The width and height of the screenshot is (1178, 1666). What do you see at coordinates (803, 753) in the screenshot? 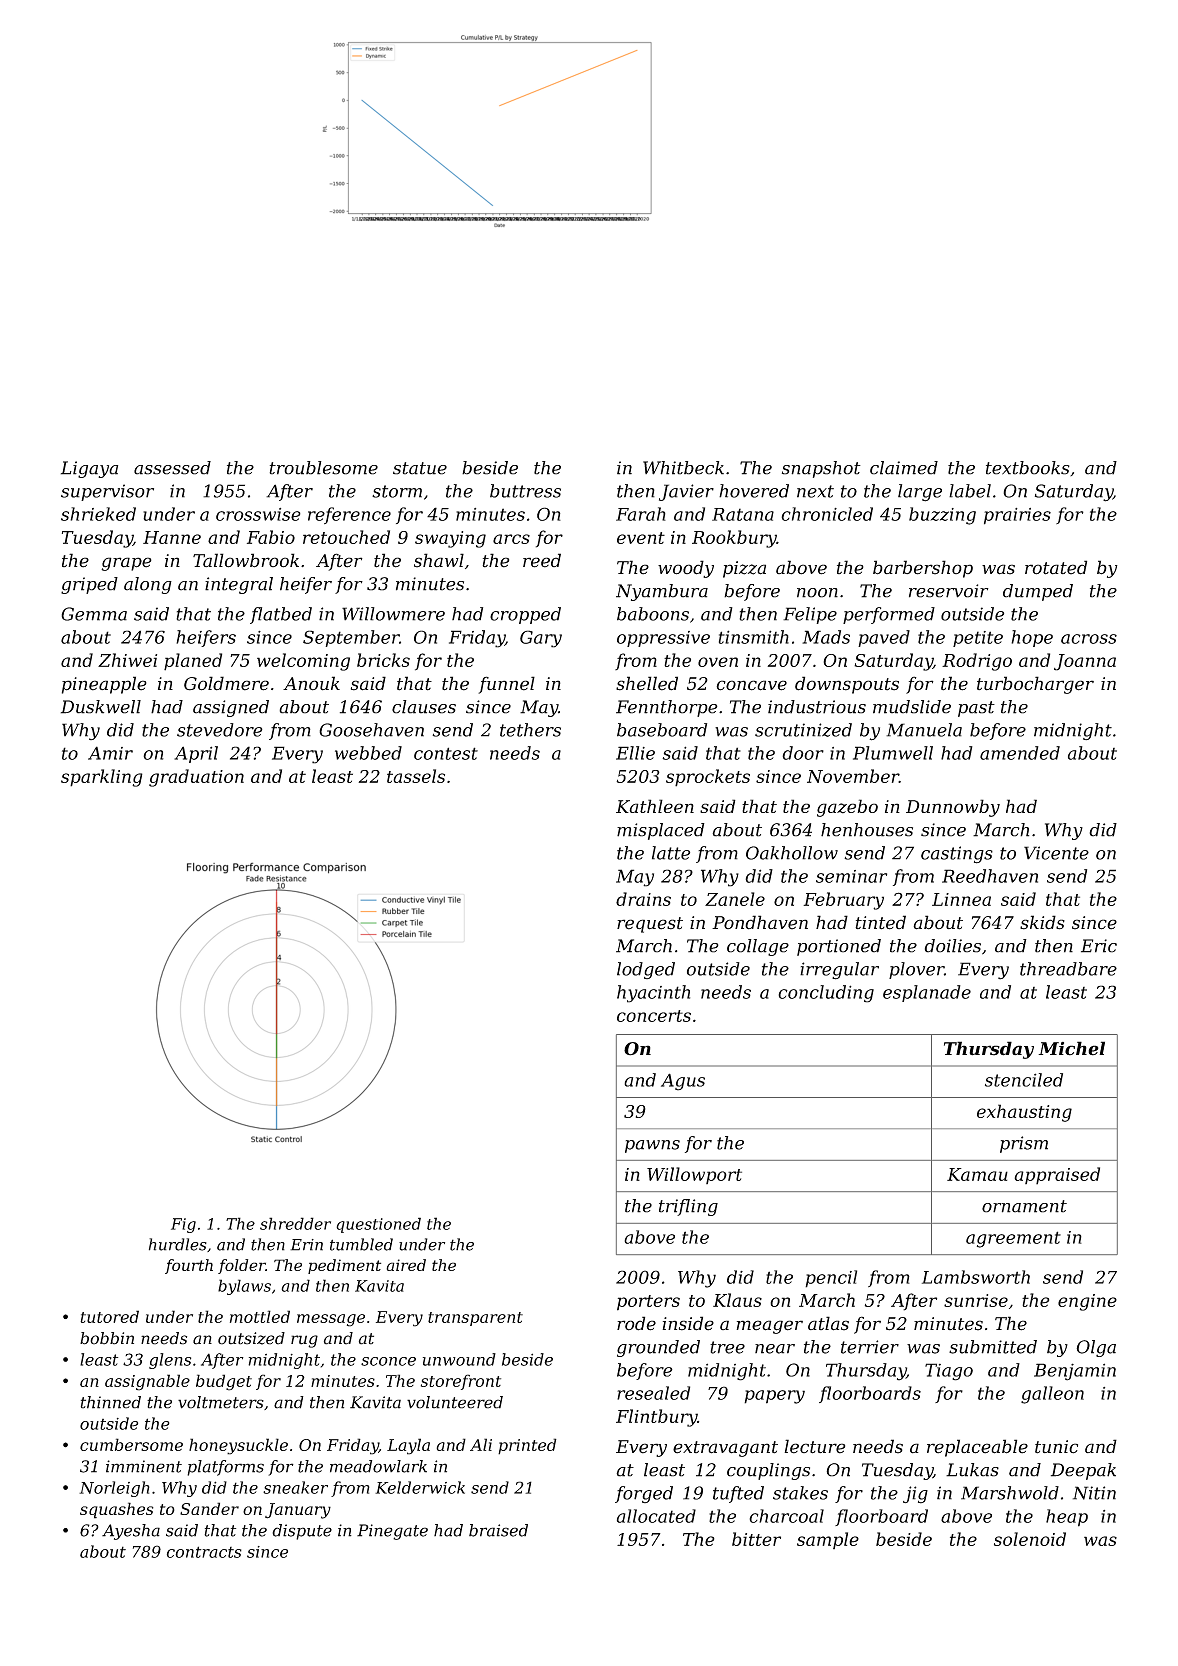
I see `door` at bounding box center [803, 753].
